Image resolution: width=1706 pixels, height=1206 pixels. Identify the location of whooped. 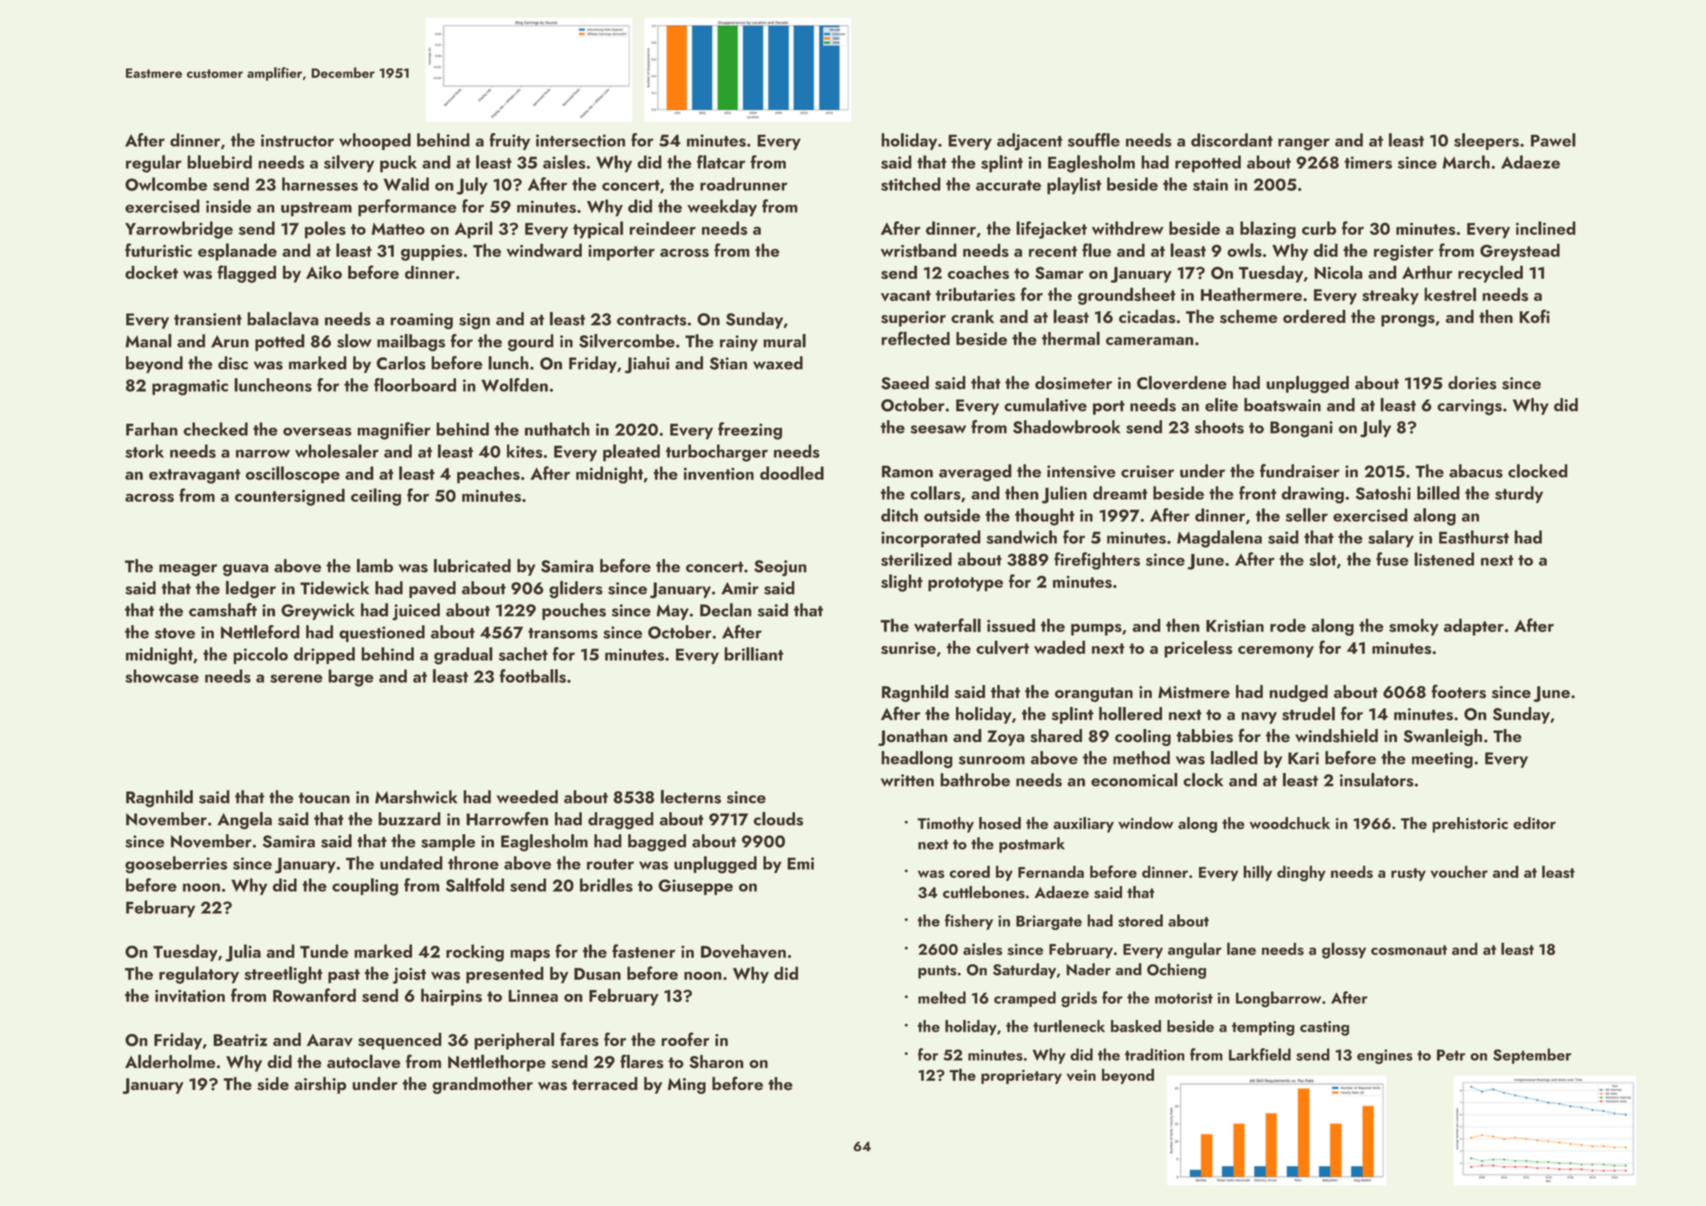
(375, 141).
